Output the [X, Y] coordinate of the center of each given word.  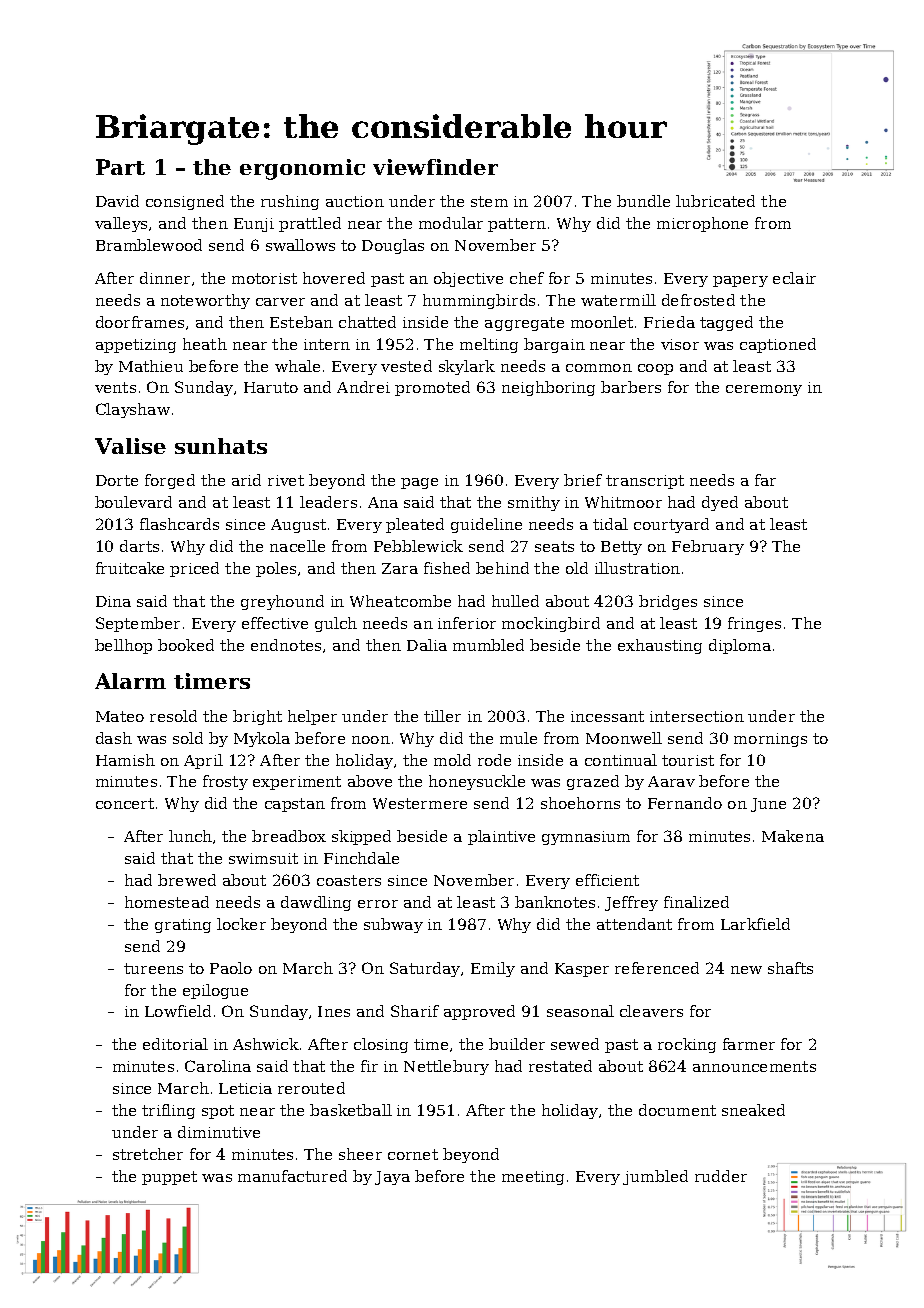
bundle [643, 201]
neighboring [548, 388]
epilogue [215, 991]
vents [115, 387]
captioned [778, 345]
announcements [754, 1066]
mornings [770, 740]
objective [468, 279]
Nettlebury [446, 1067]
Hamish [125, 760]
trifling [168, 1111]
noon [371, 740]
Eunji [254, 225]
